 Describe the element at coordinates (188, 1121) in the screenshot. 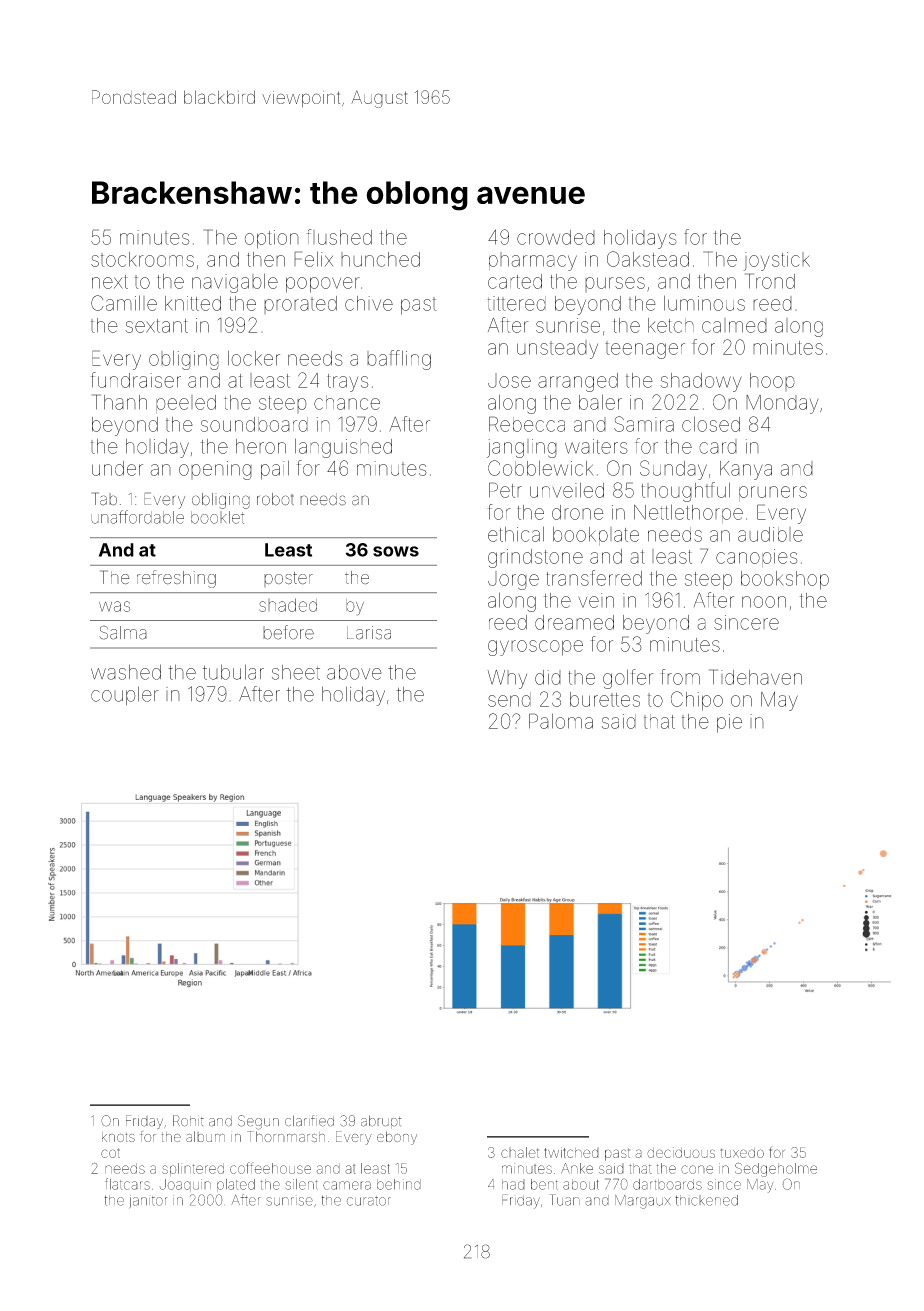

I see `Rohit` at that location.
